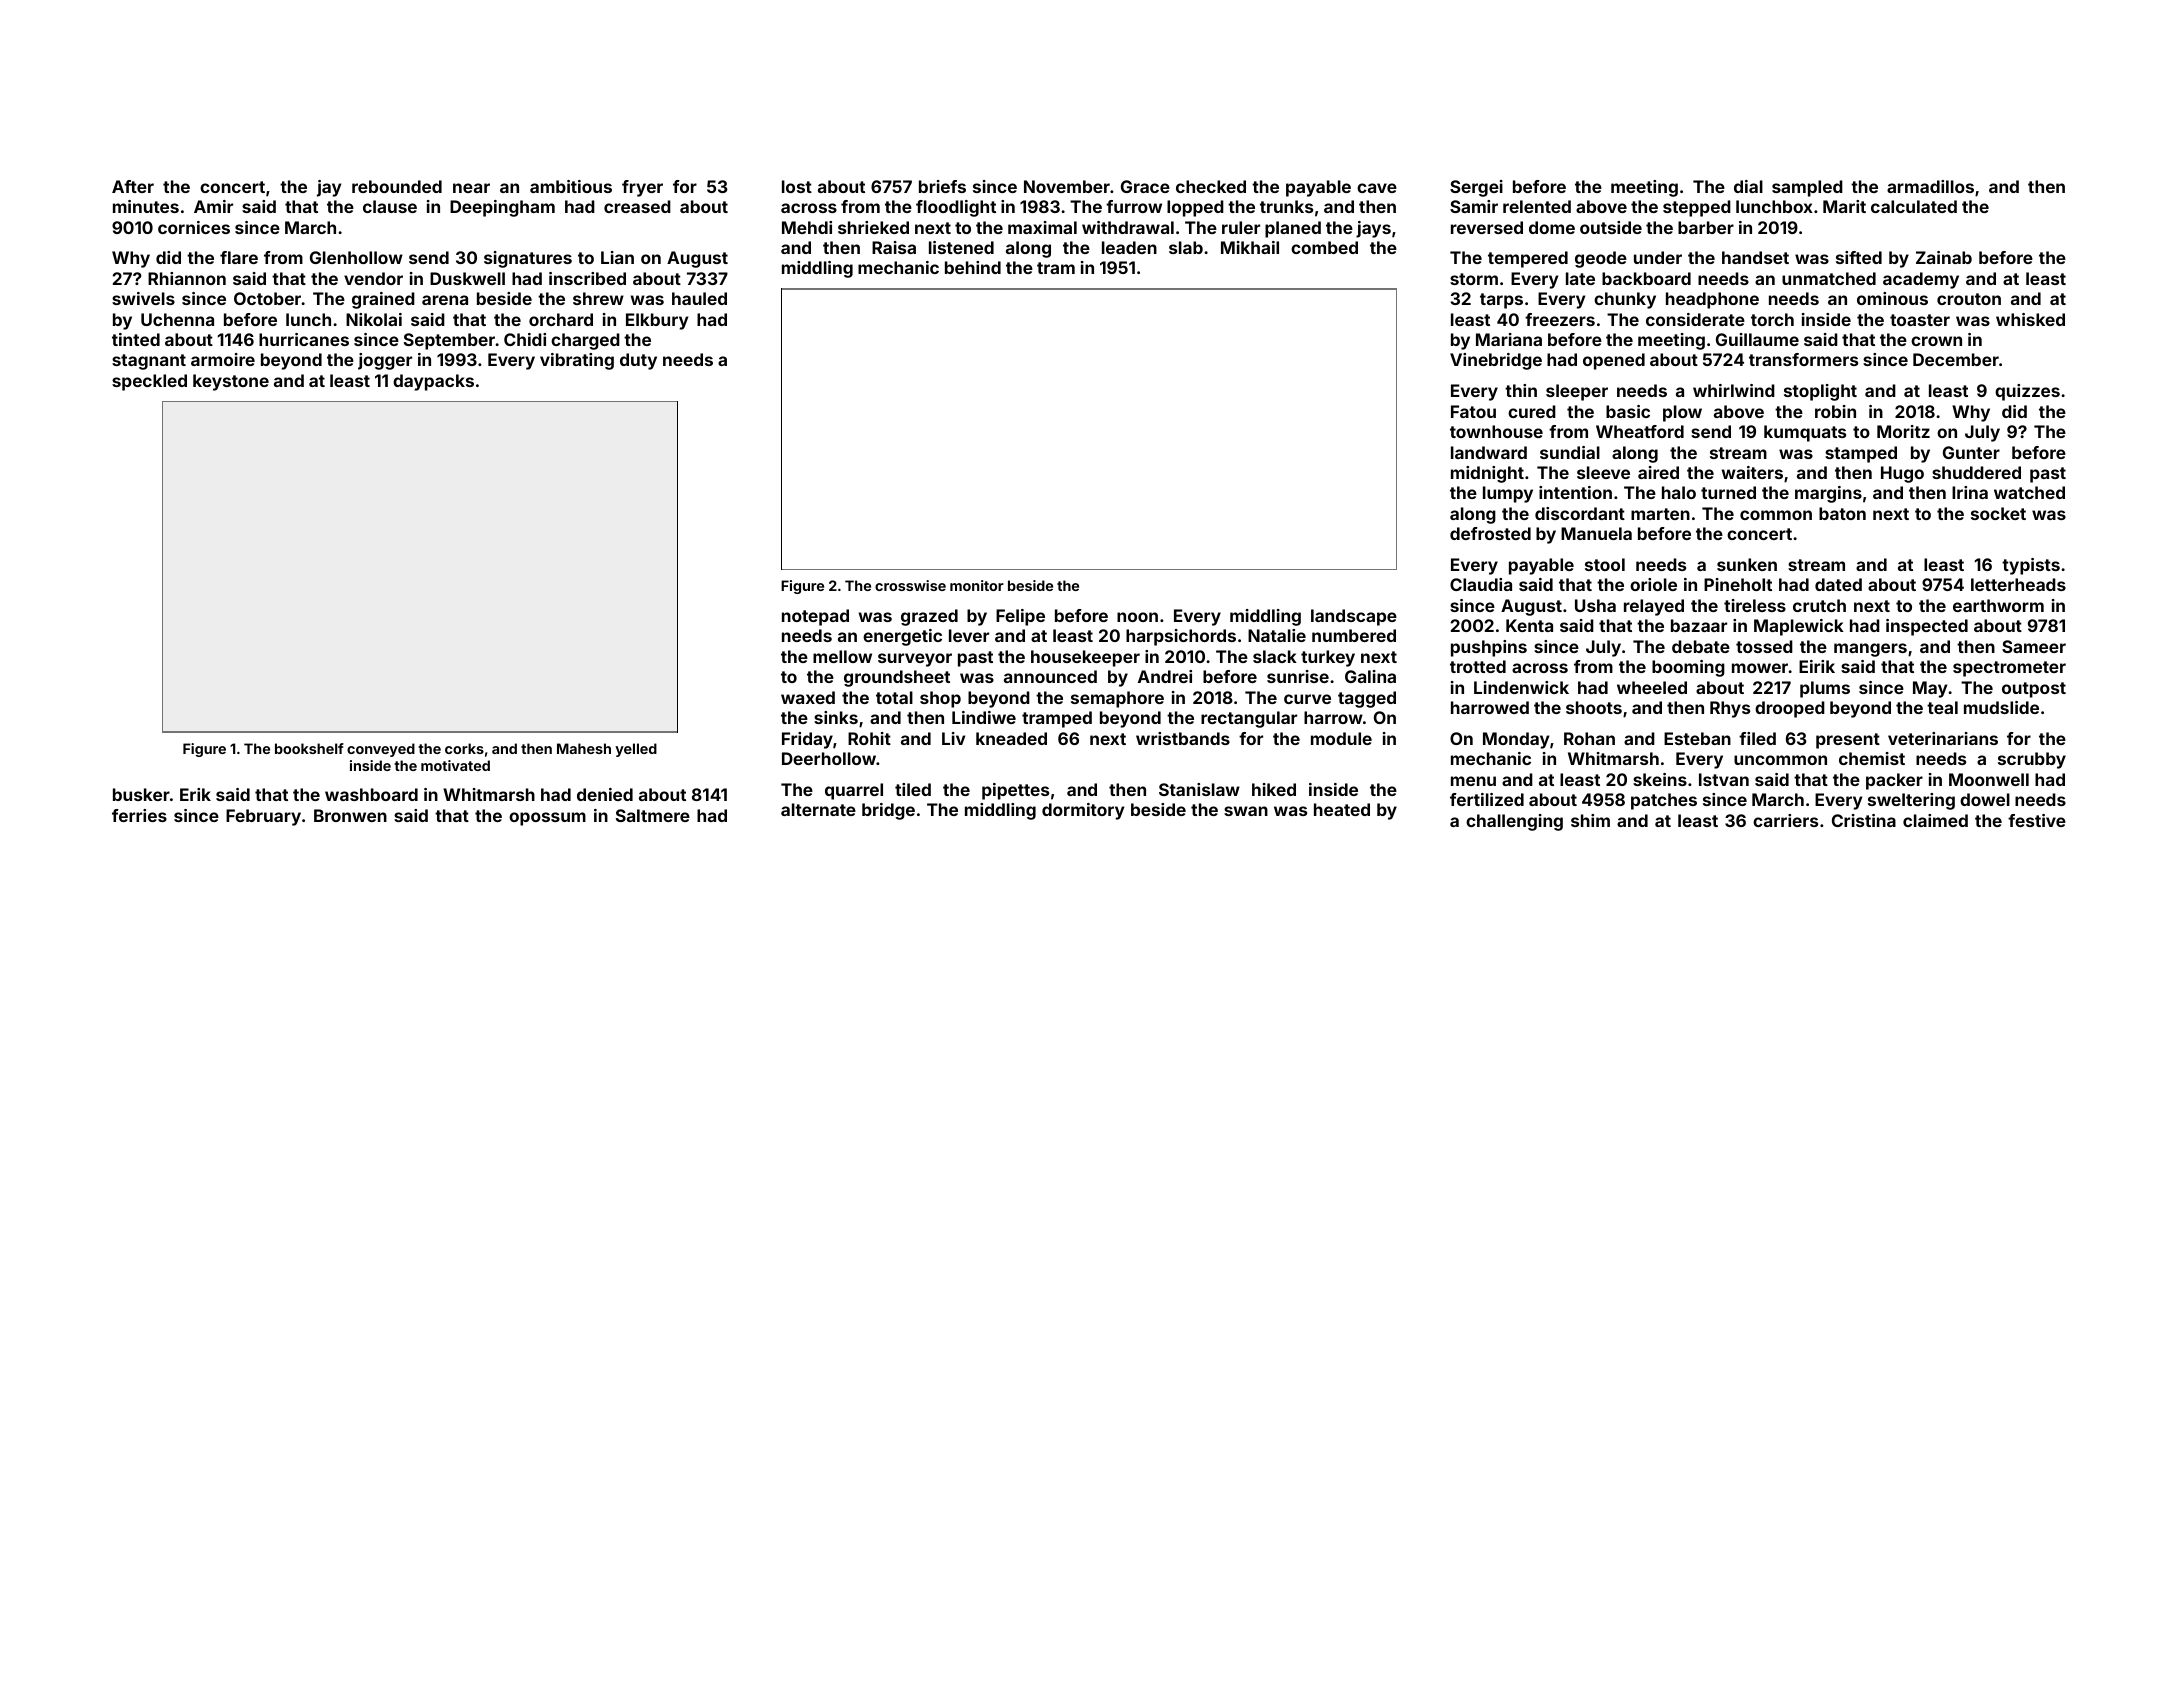  Describe the element at coordinates (1930, 186) in the screenshot. I see `armadillos` at that location.
